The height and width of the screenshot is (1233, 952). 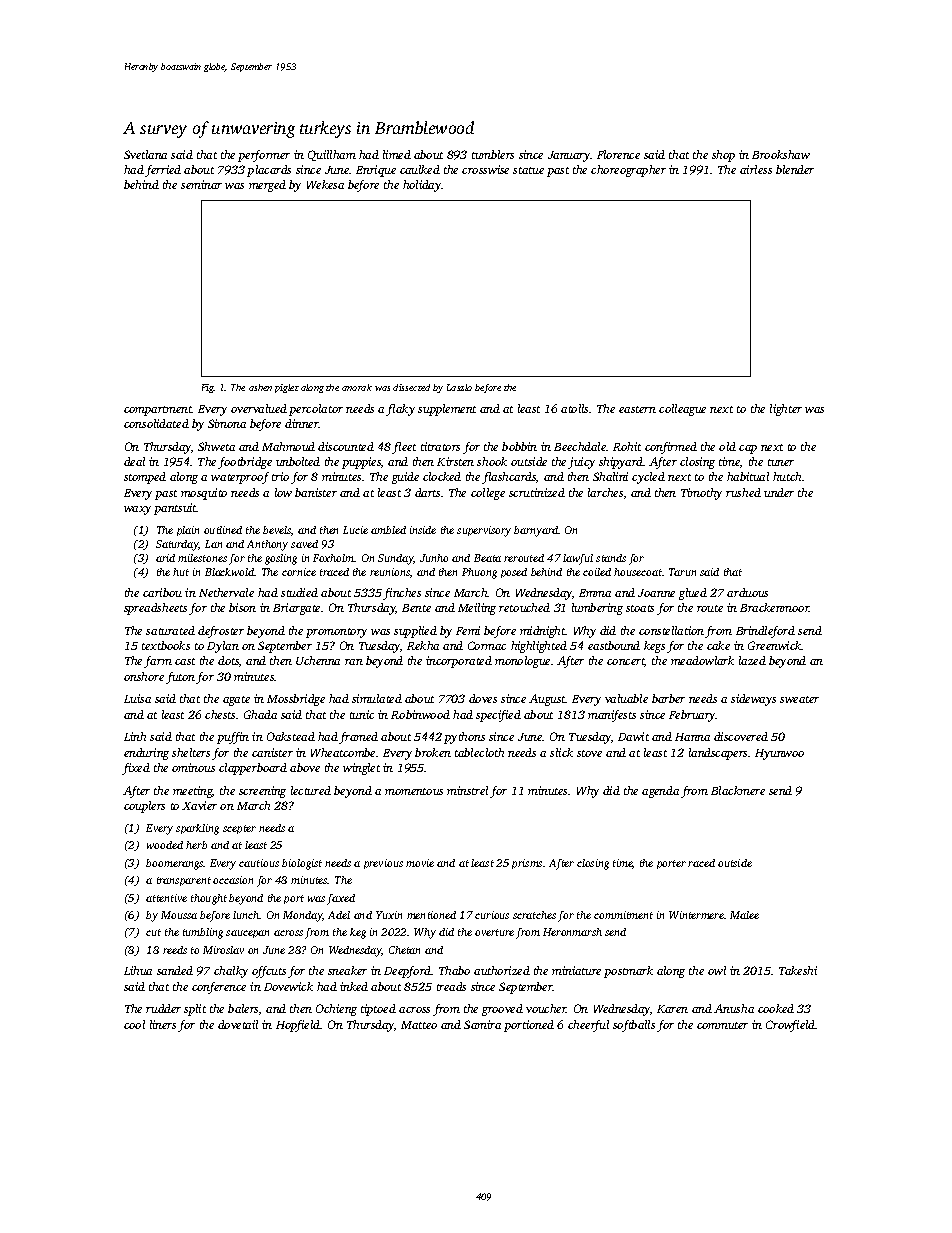 What do you see at coordinates (336, 1010) in the screenshot?
I see `Ochieng` at bounding box center [336, 1010].
